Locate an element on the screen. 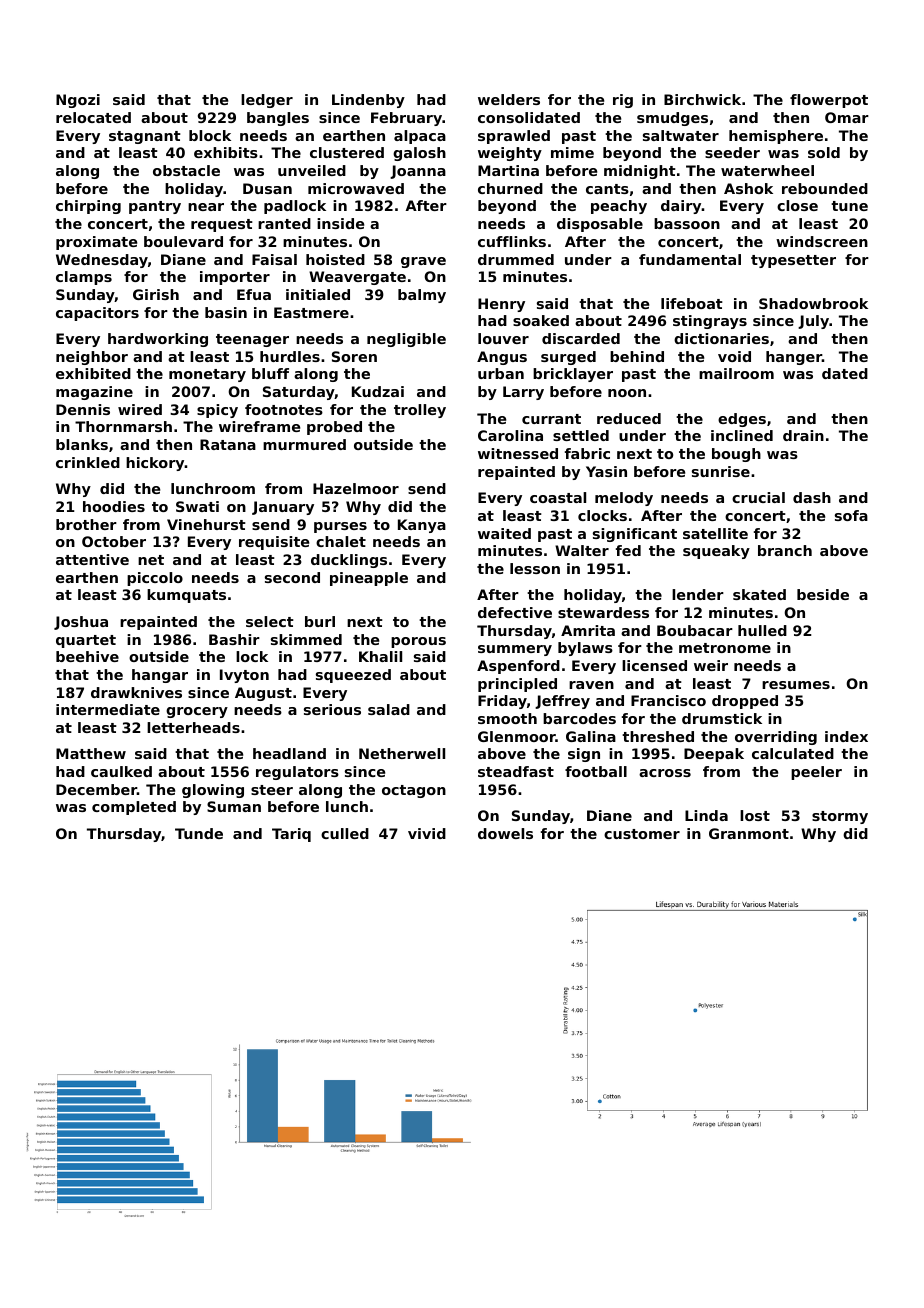 The height and width of the screenshot is (1308, 924). hemisphere is located at coordinates (776, 137).
